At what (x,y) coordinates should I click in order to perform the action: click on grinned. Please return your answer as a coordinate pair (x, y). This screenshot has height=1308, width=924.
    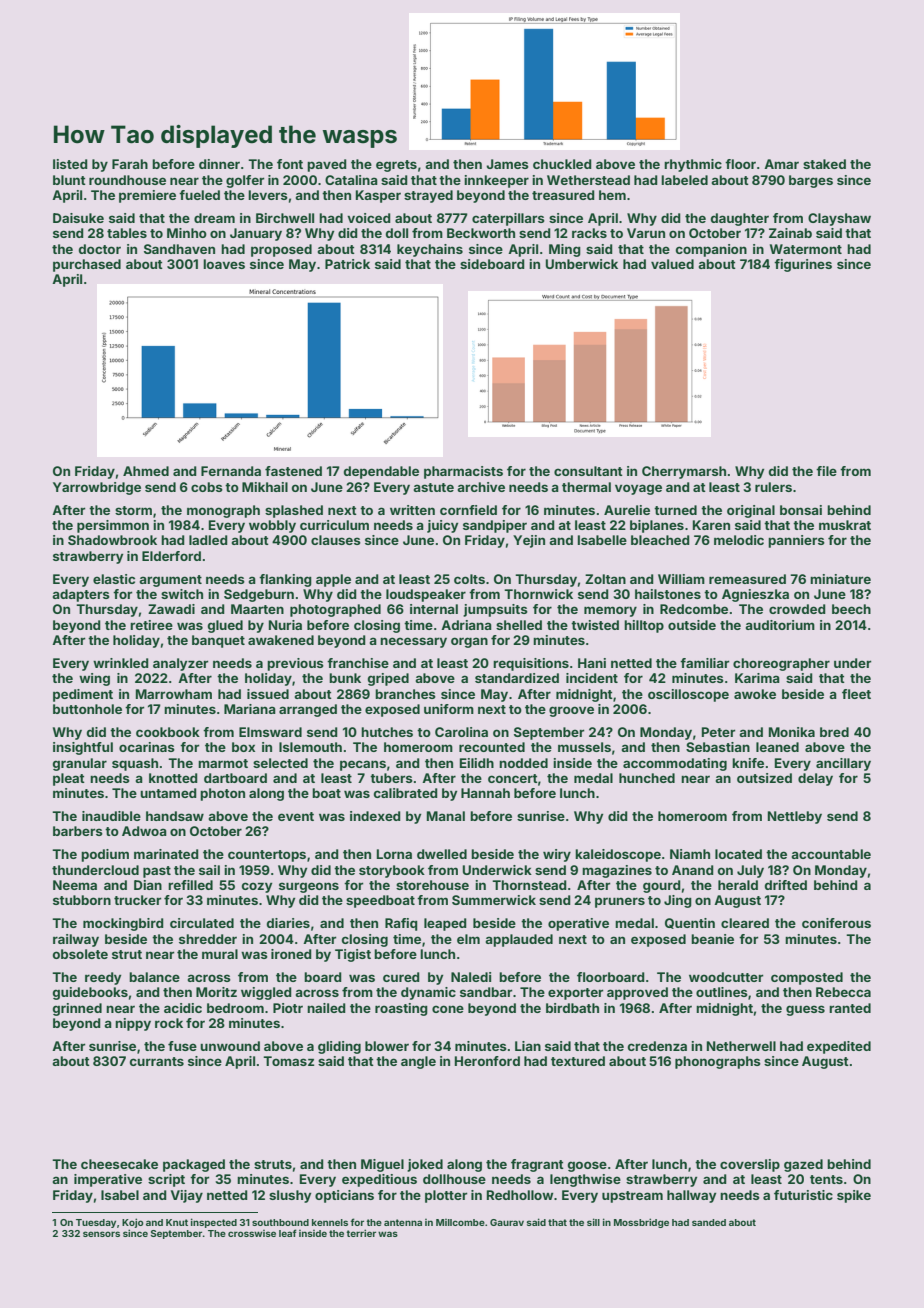
    Looking at the image, I should click on (77, 1009).
